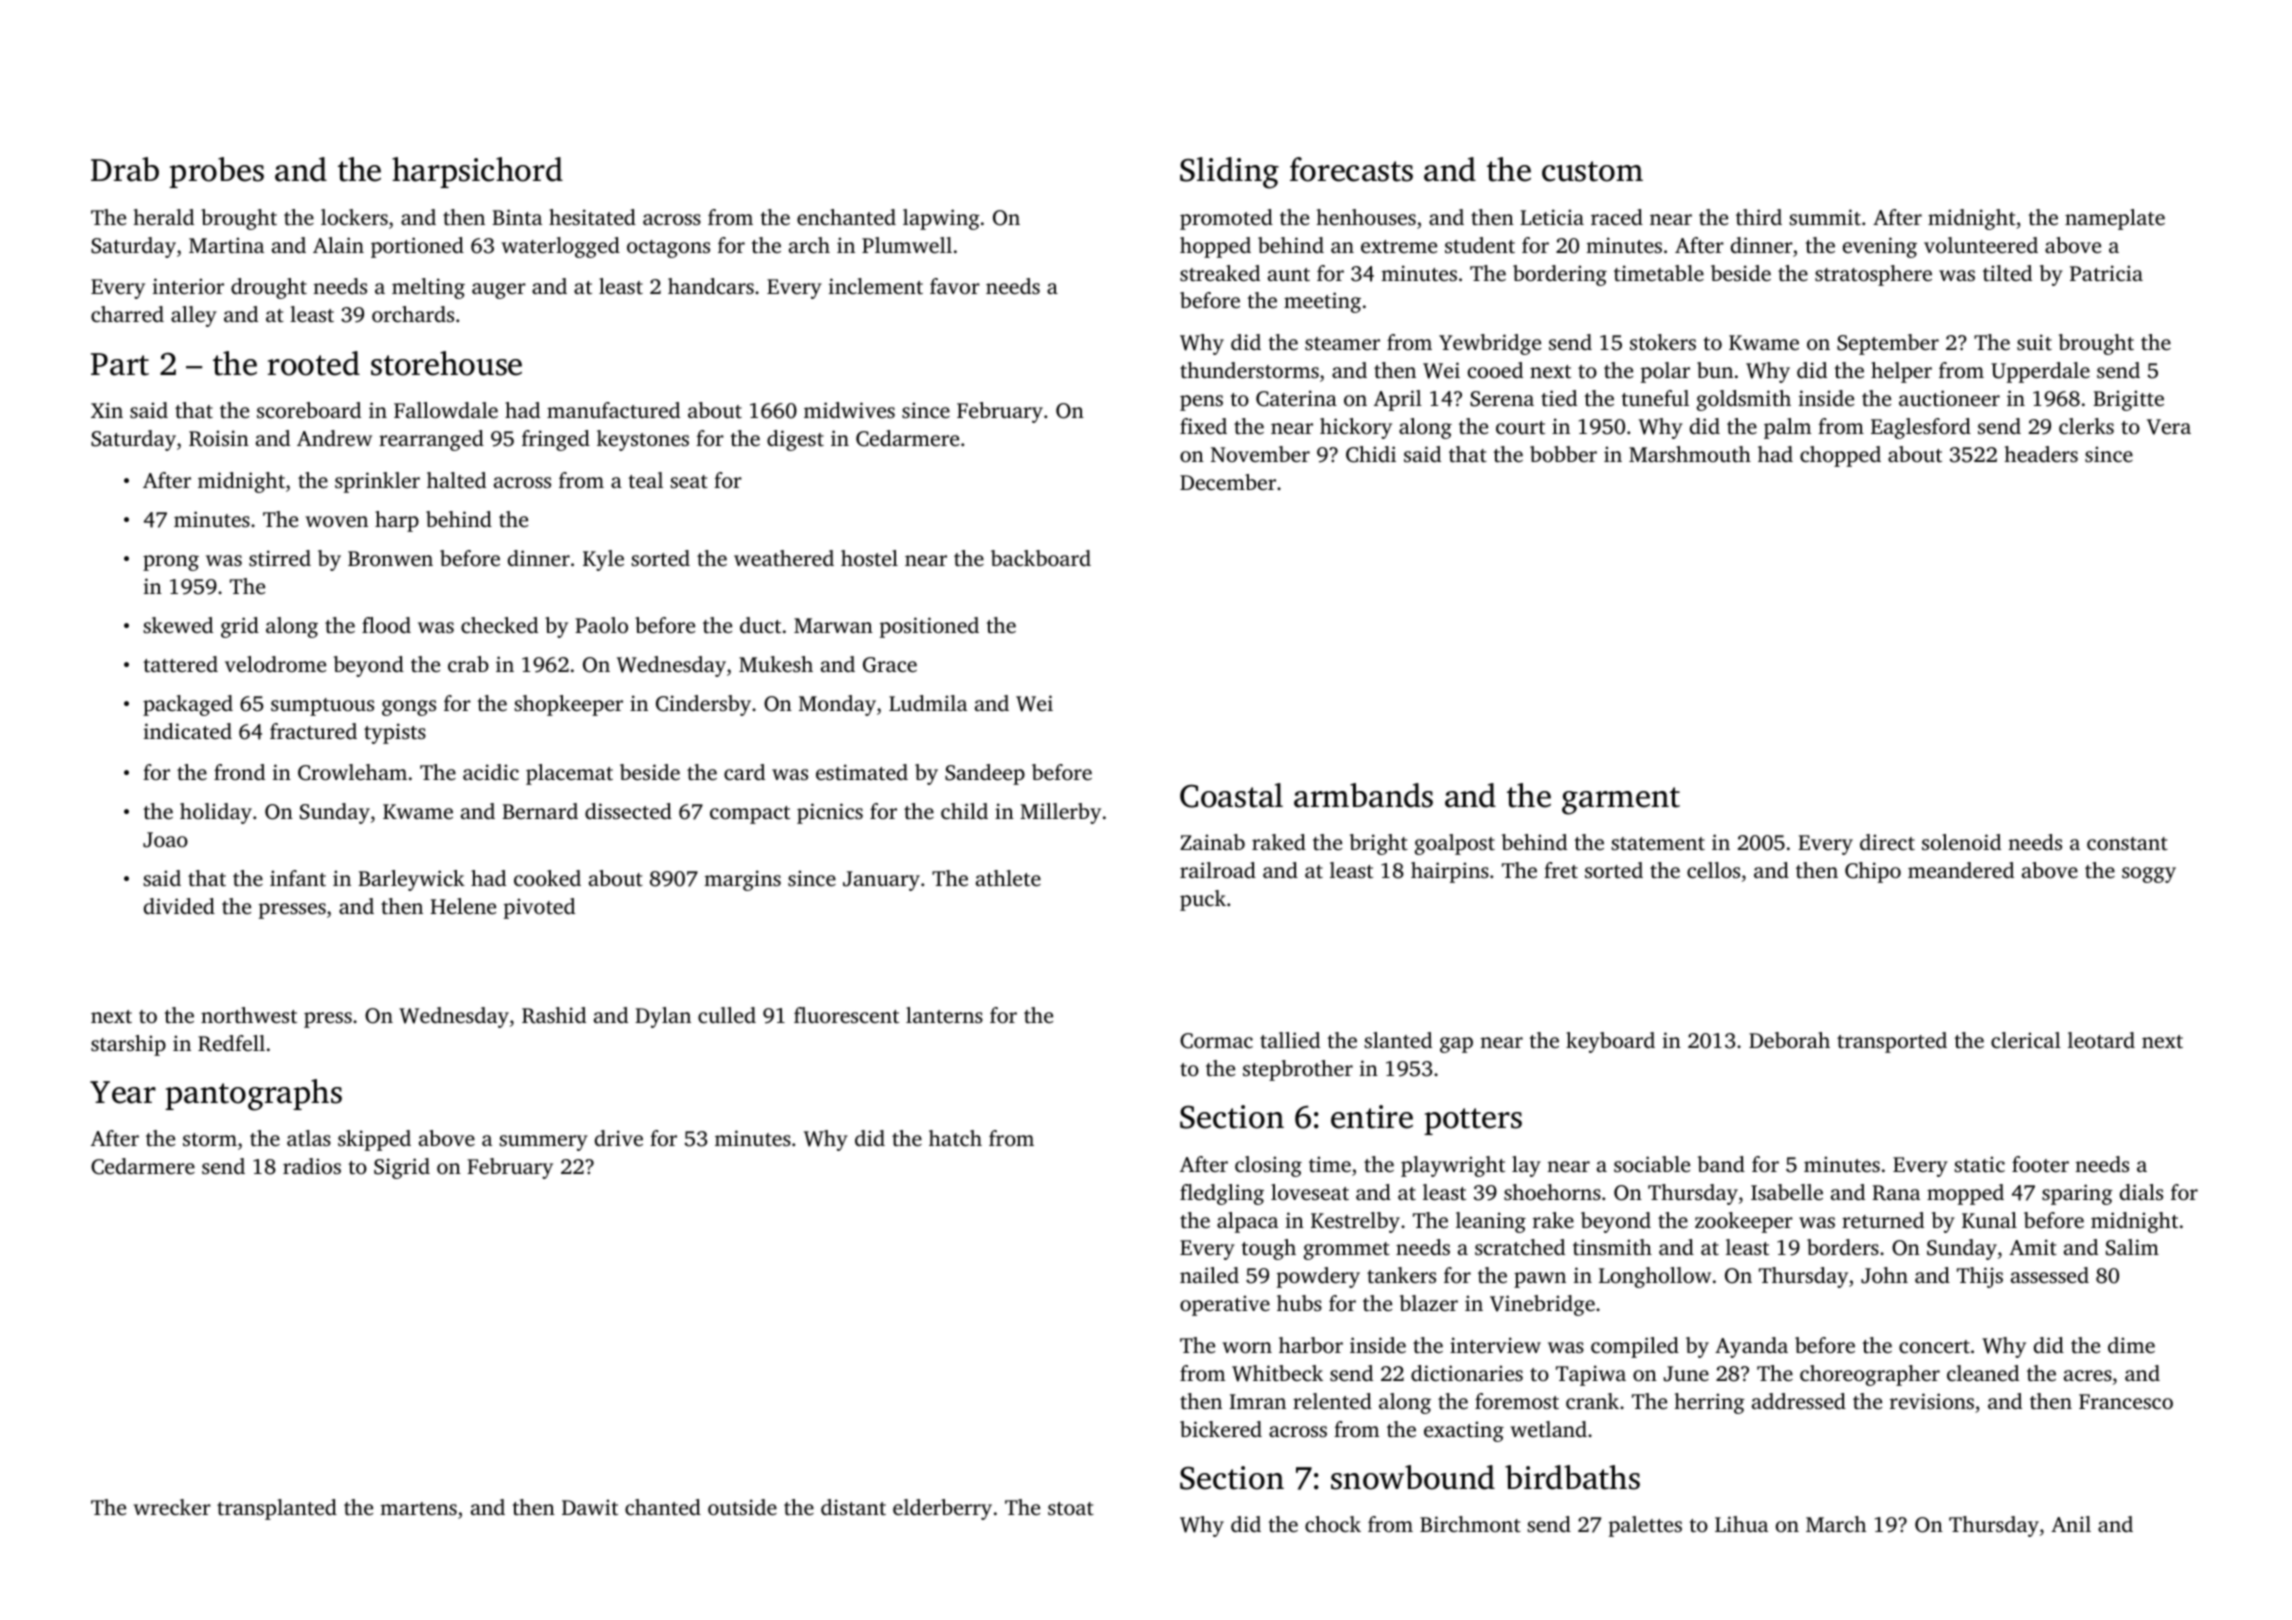  What do you see at coordinates (2041, 454) in the screenshot?
I see `headers` at bounding box center [2041, 454].
